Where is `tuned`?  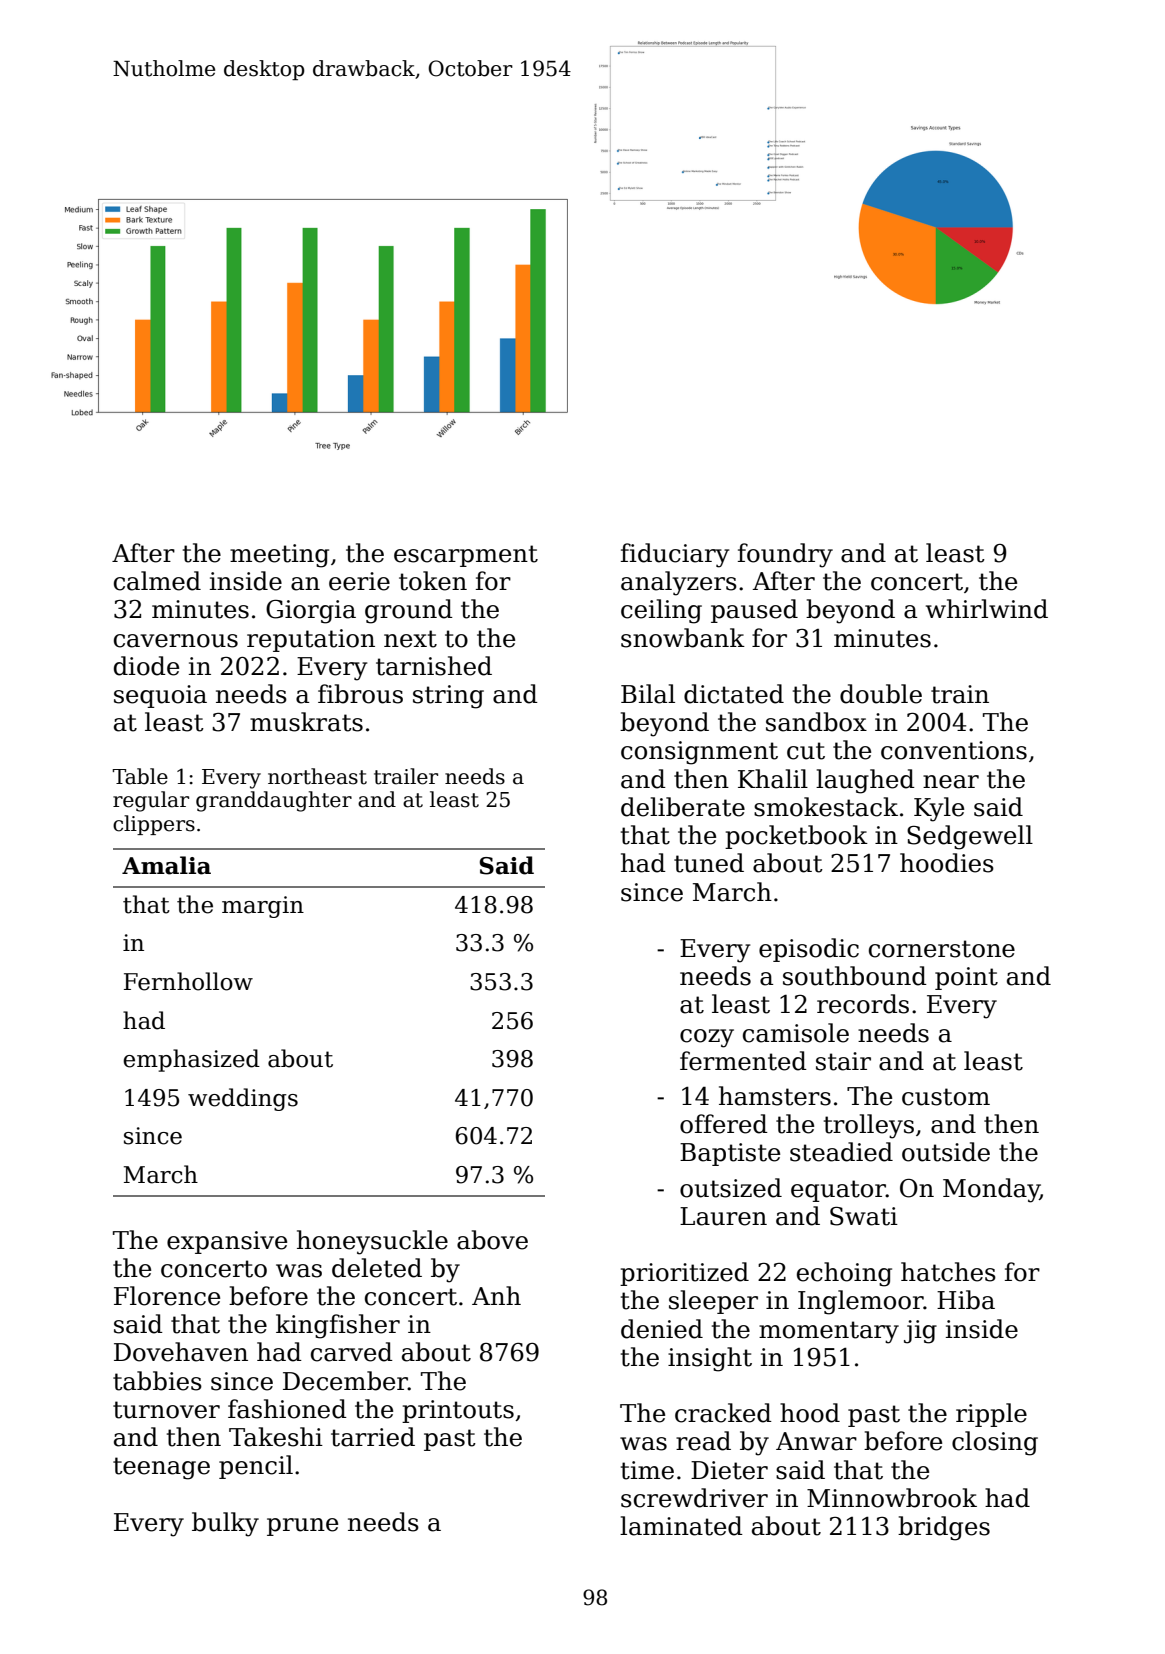
tuned is located at coordinates (709, 863).
